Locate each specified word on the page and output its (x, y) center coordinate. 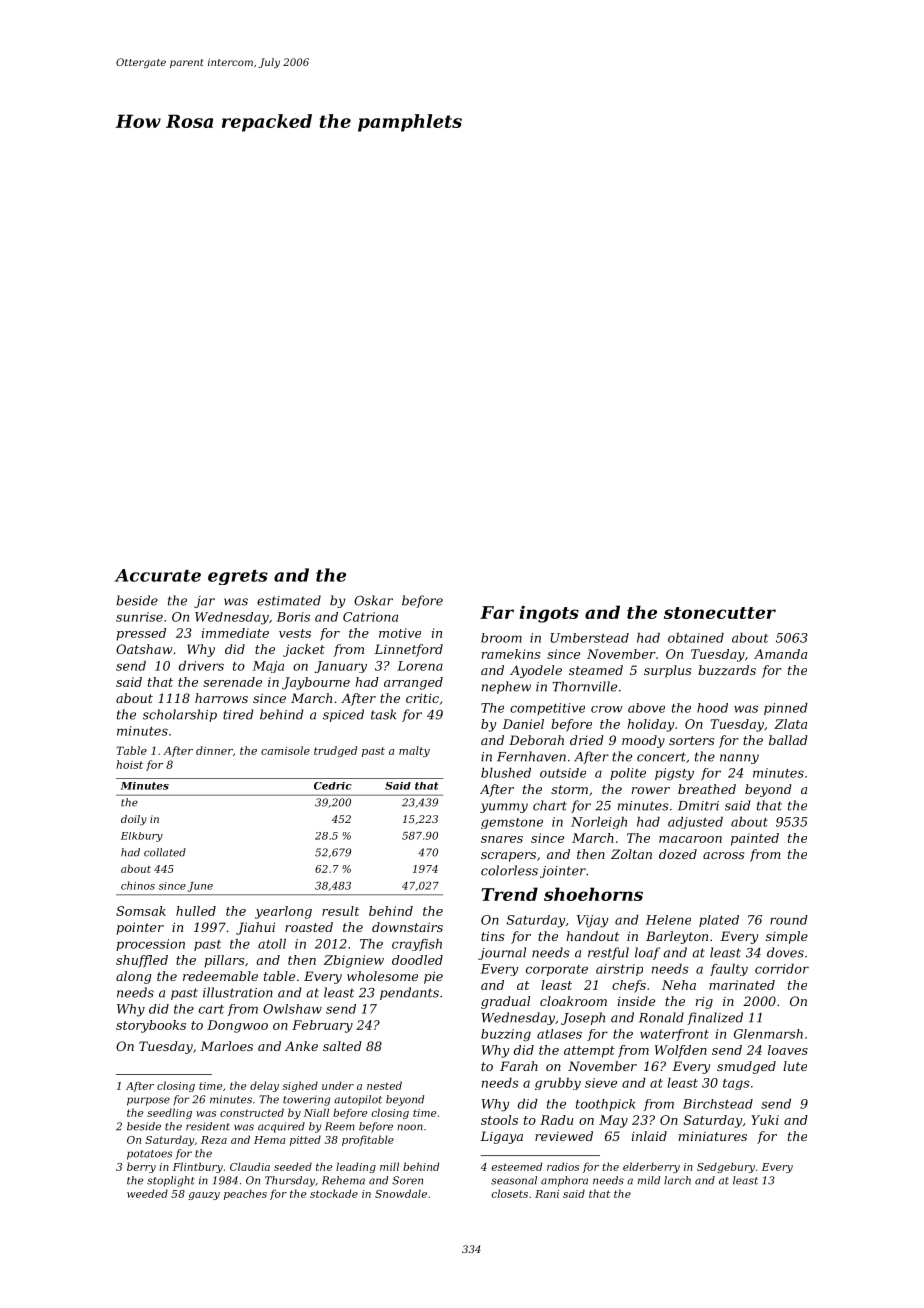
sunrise (139, 617)
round (789, 920)
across (723, 855)
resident (208, 1126)
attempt (589, 1052)
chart (550, 805)
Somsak (141, 911)
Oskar (373, 600)
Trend (509, 894)
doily (134, 820)
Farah (519, 1066)
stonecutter (720, 613)
